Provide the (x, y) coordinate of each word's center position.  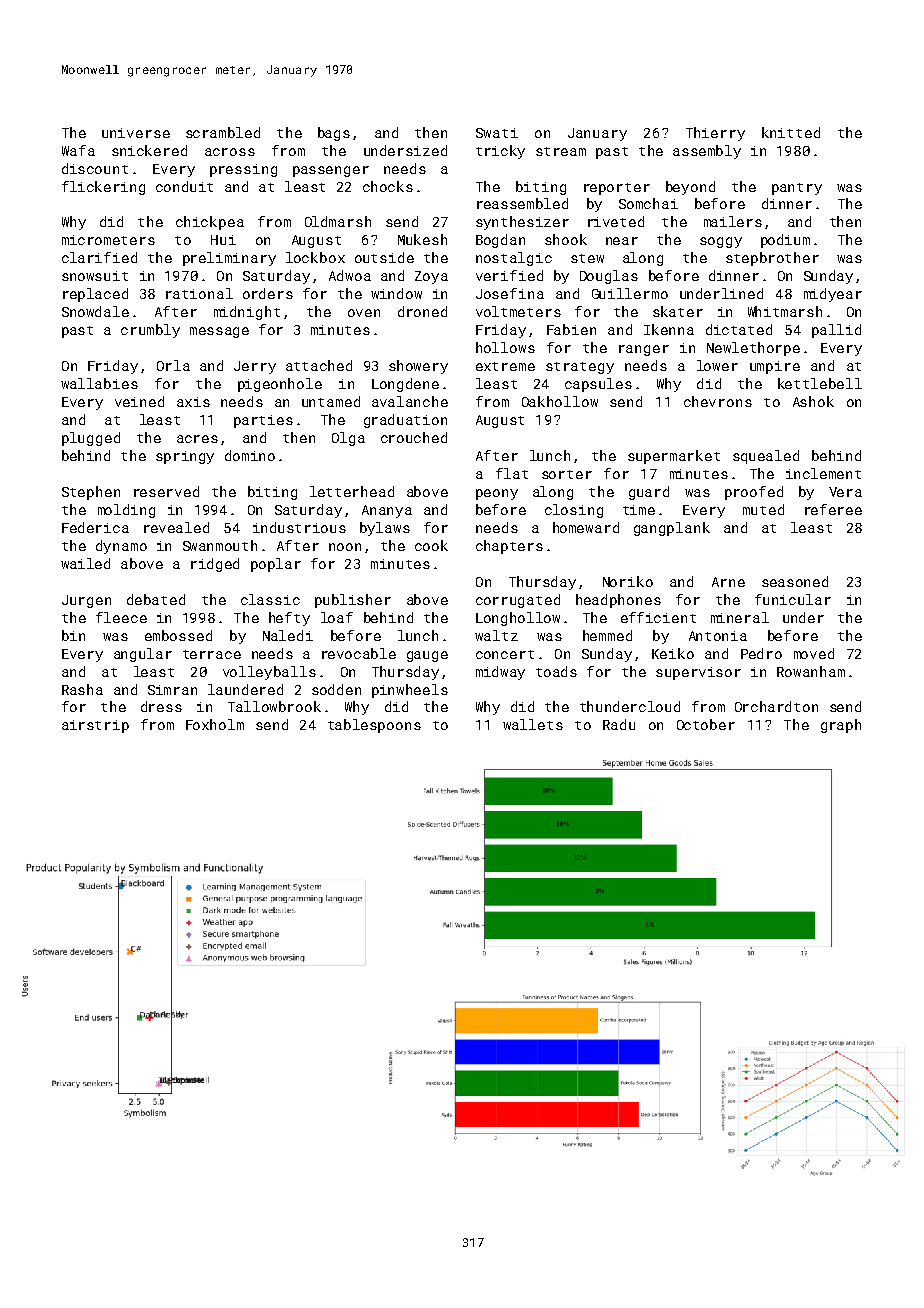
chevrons (718, 401)
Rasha (82, 689)
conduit (184, 186)
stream (561, 151)
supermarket (674, 457)
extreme (505, 366)
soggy (721, 242)
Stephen (91, 493)
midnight (247, 313)
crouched (414, 437)
